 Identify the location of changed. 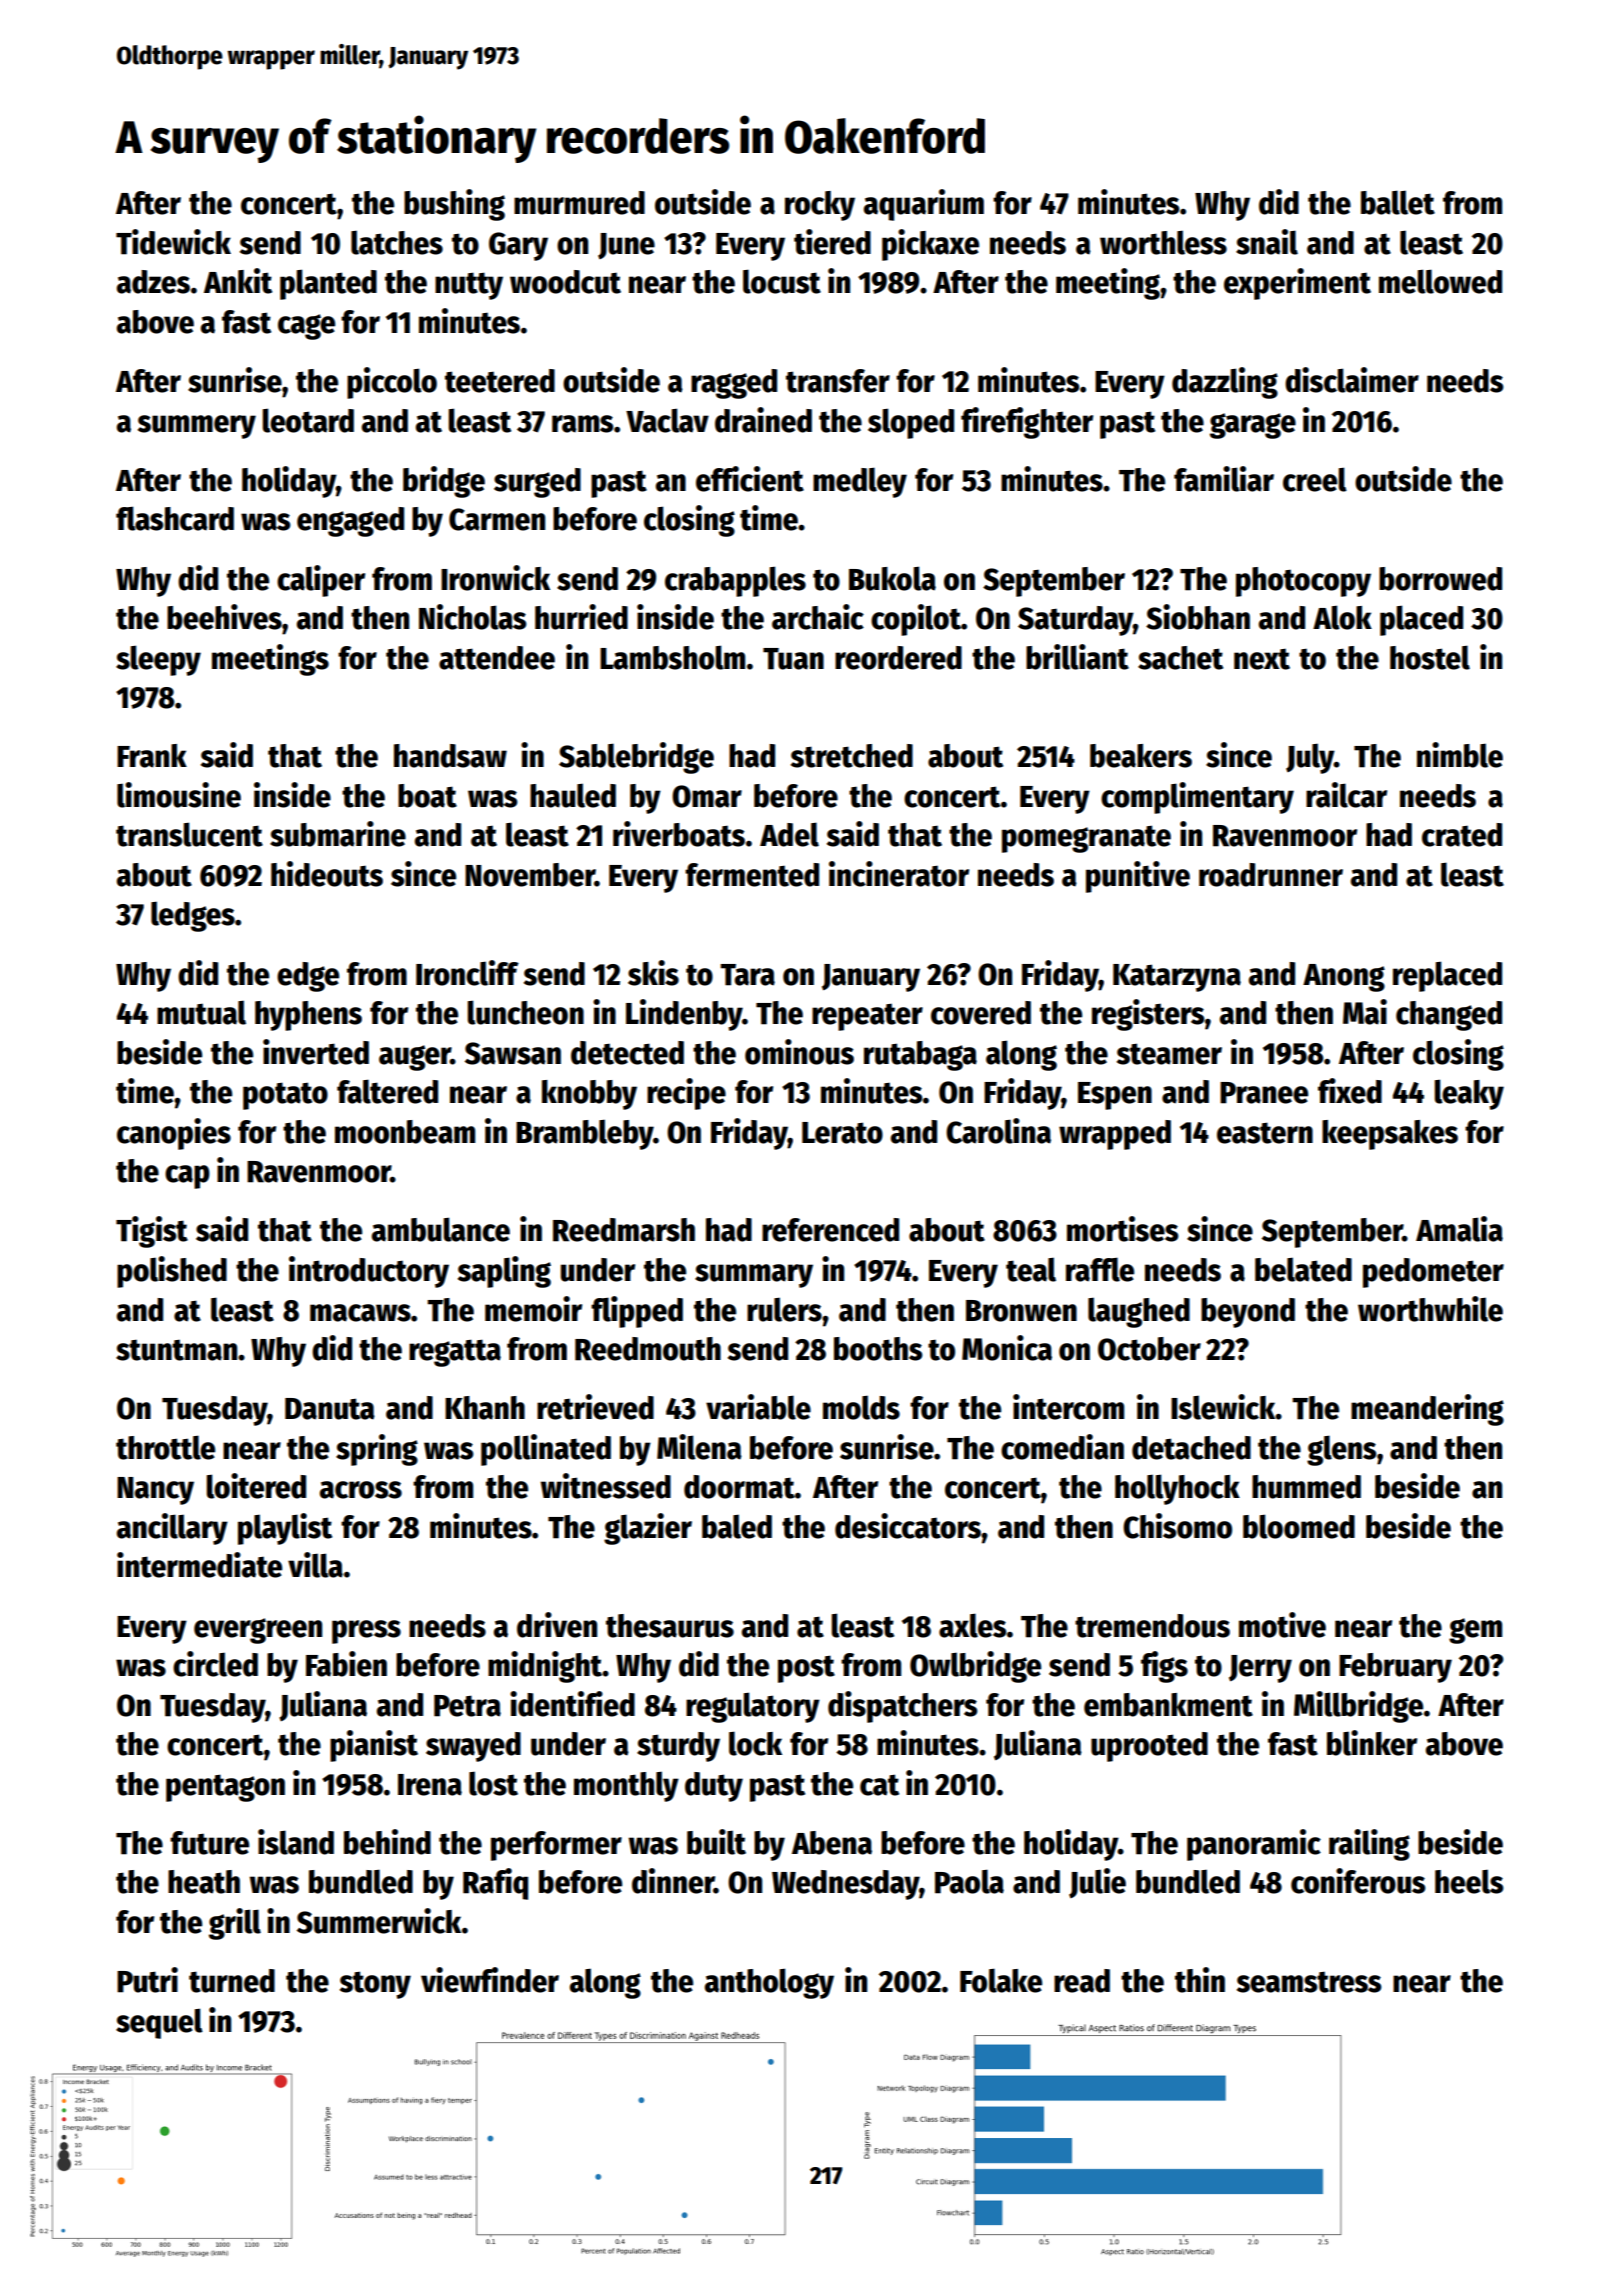
(1449, 1016).
